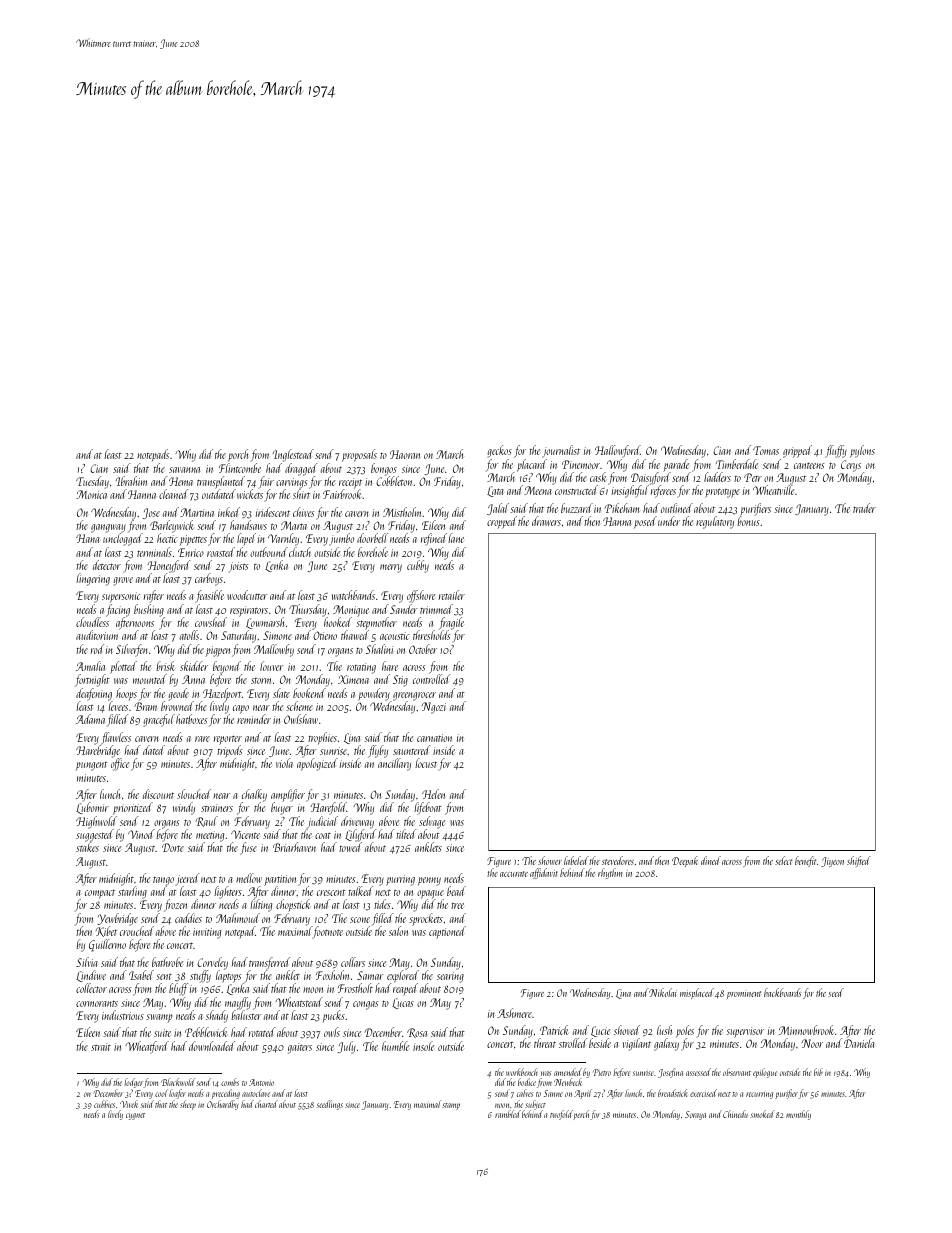 This screenshot has width=952, height=1233. Describe the element at coordinates (499, 451) in the screenshot. I see `geckos` at that location.
